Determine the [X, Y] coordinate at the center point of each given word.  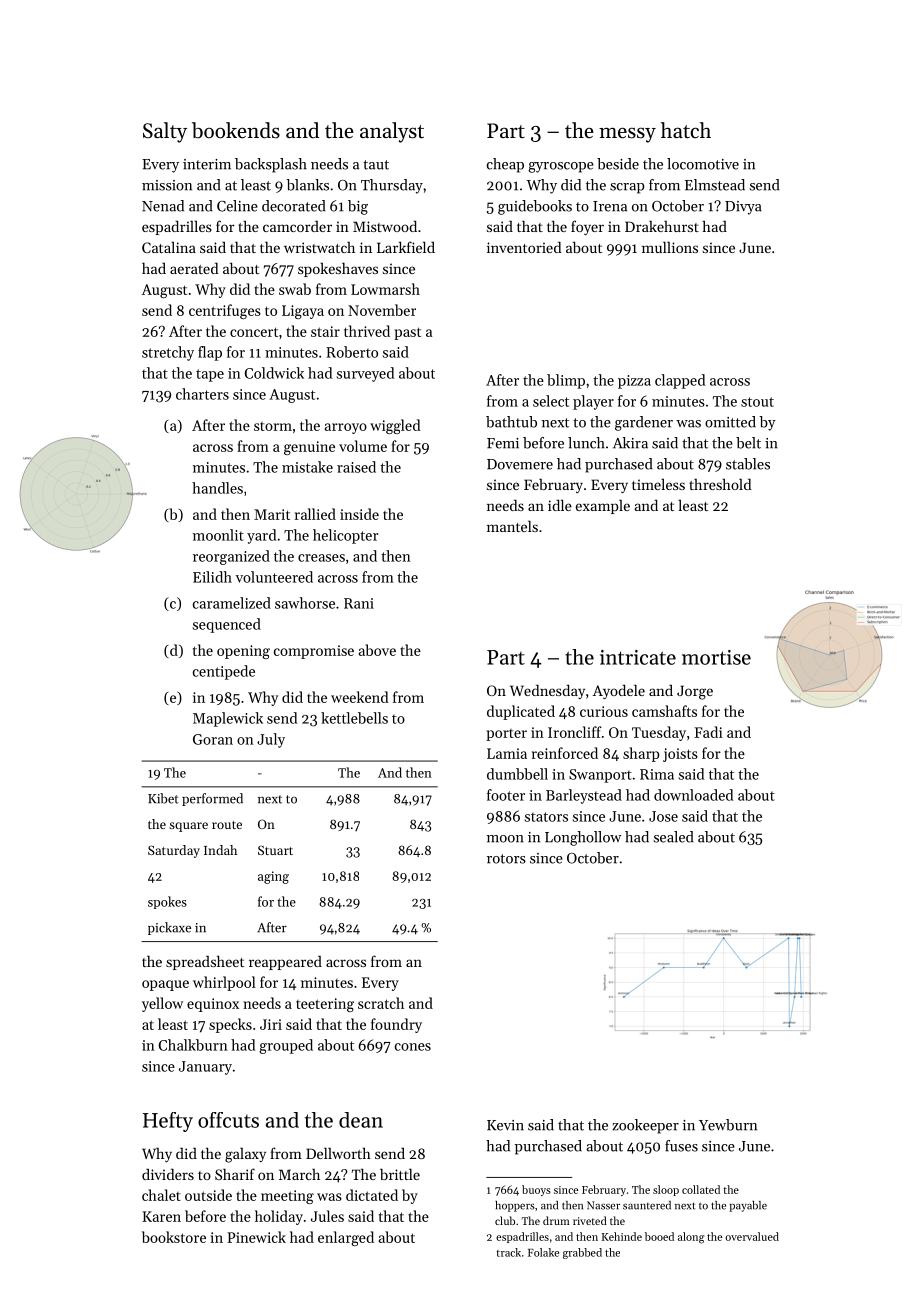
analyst [392, 132]
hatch [686, 130]
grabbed [582, 1253]
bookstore [174, 1237]
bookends [236, 130]
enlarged [346, 1238]
